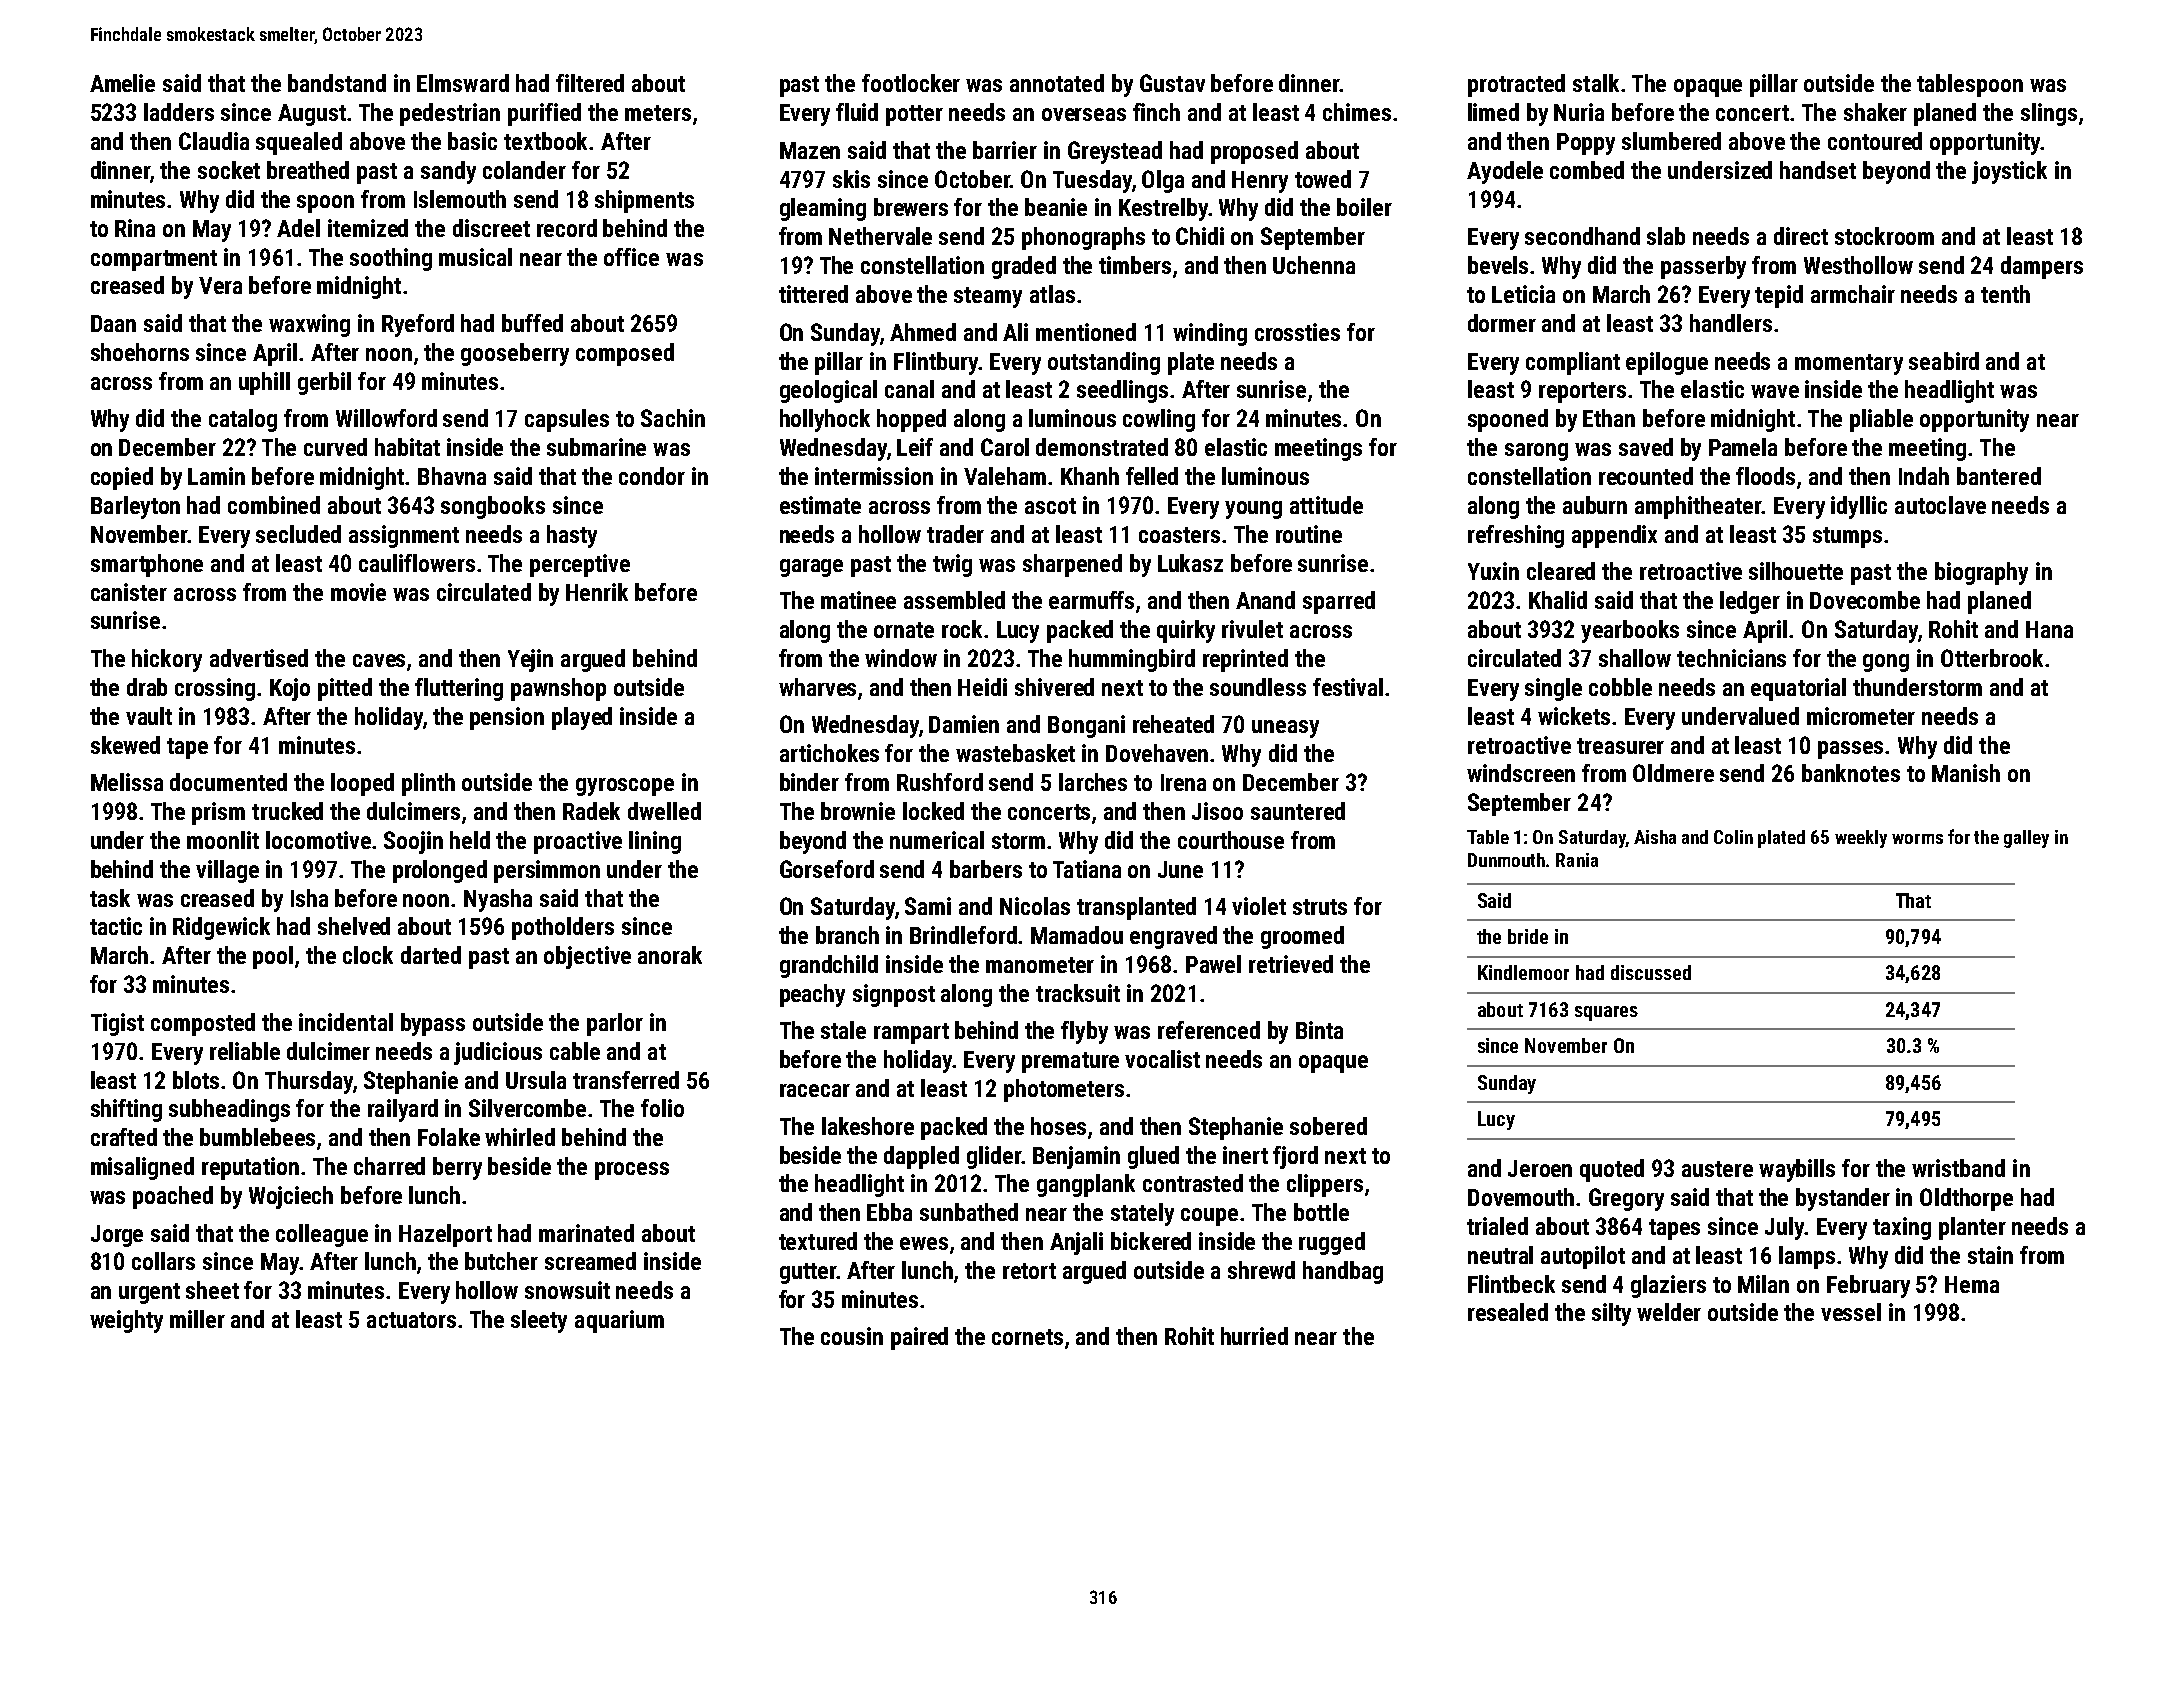  What do you see at coordinates (147, 565) in the document?
I see `smartphone` at bounding box center [147, 565].
